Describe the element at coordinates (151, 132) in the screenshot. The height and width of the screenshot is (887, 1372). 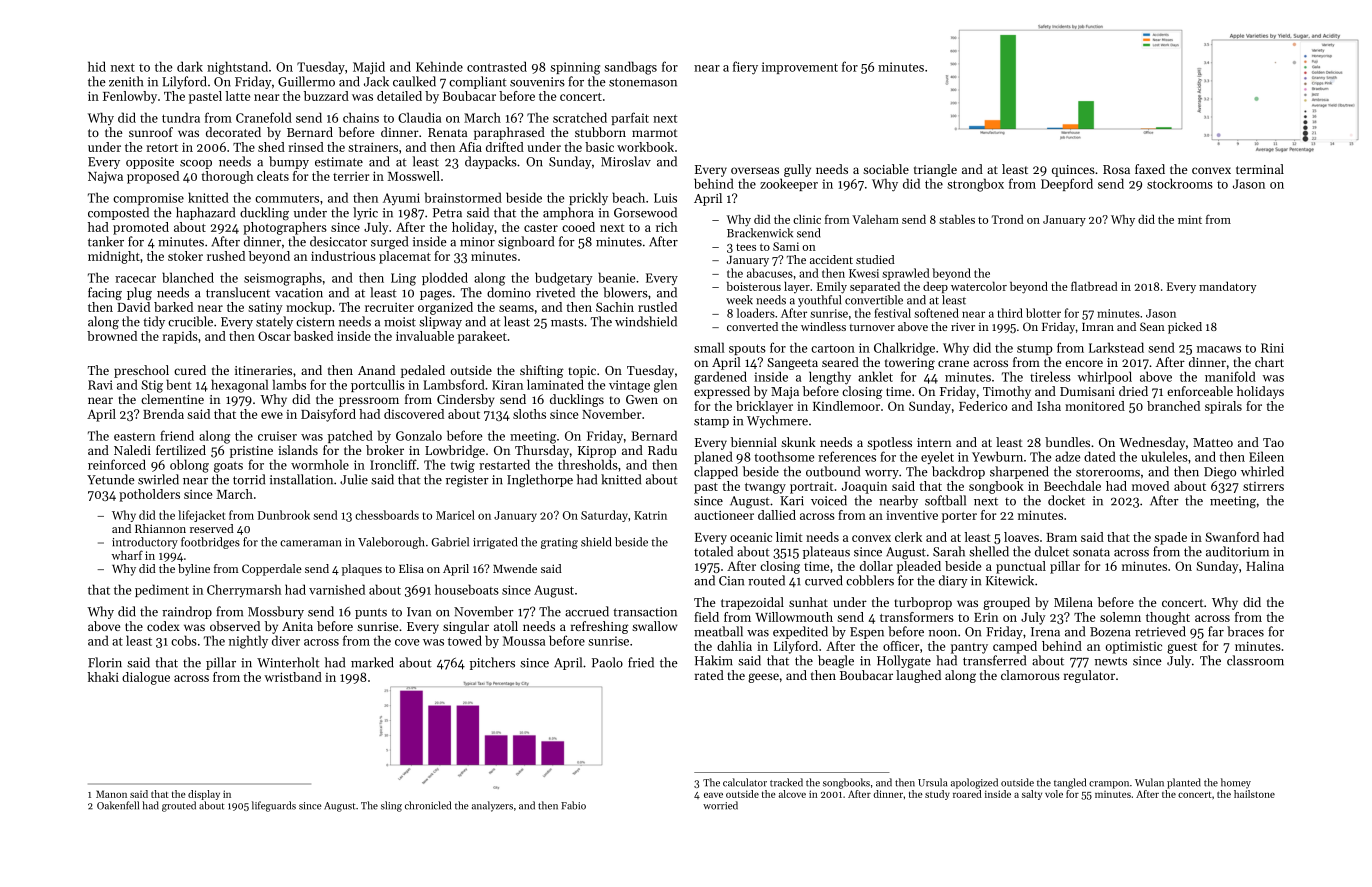
I see `sunroof` at that location.
